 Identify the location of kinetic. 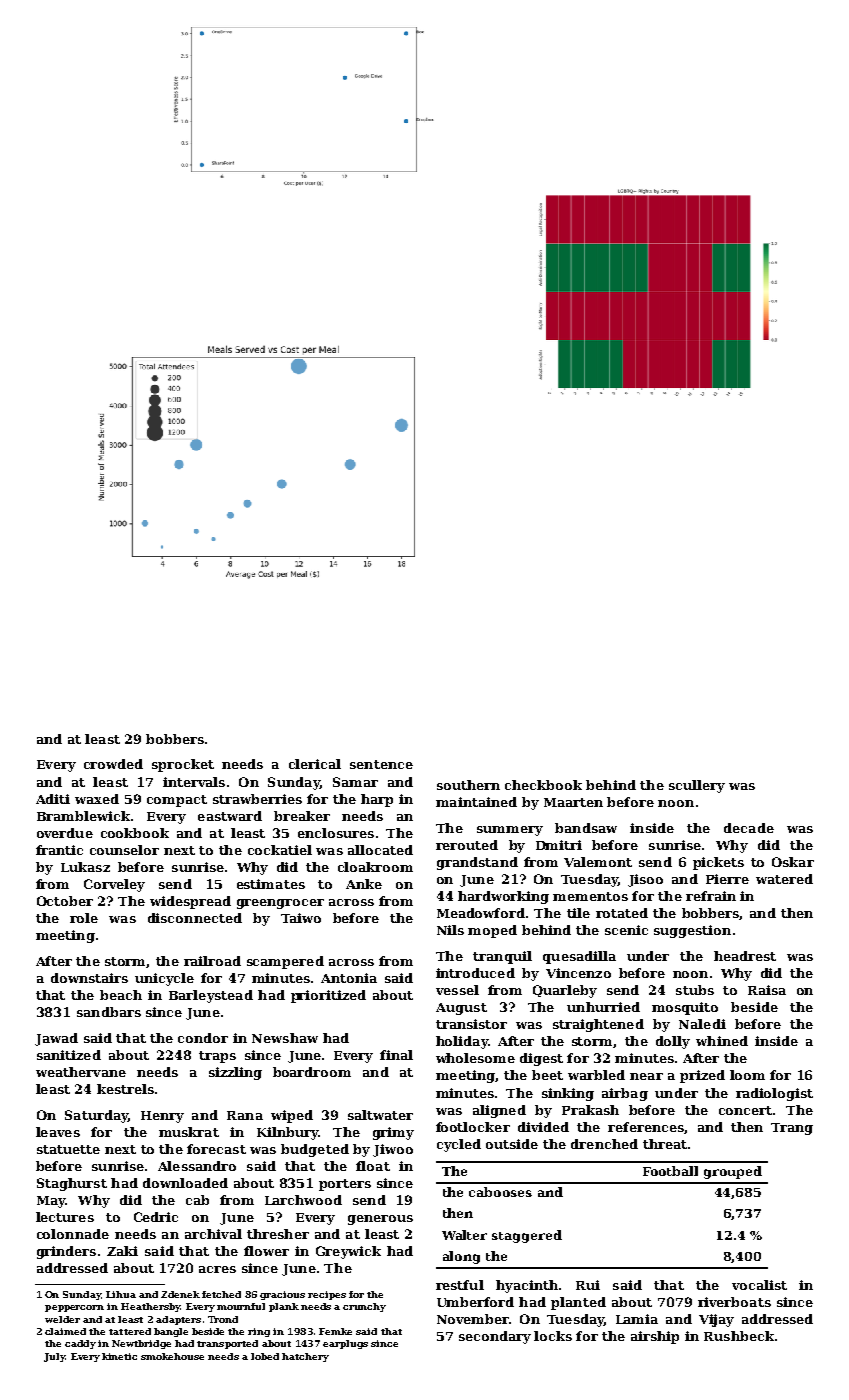
(119, 1356).
